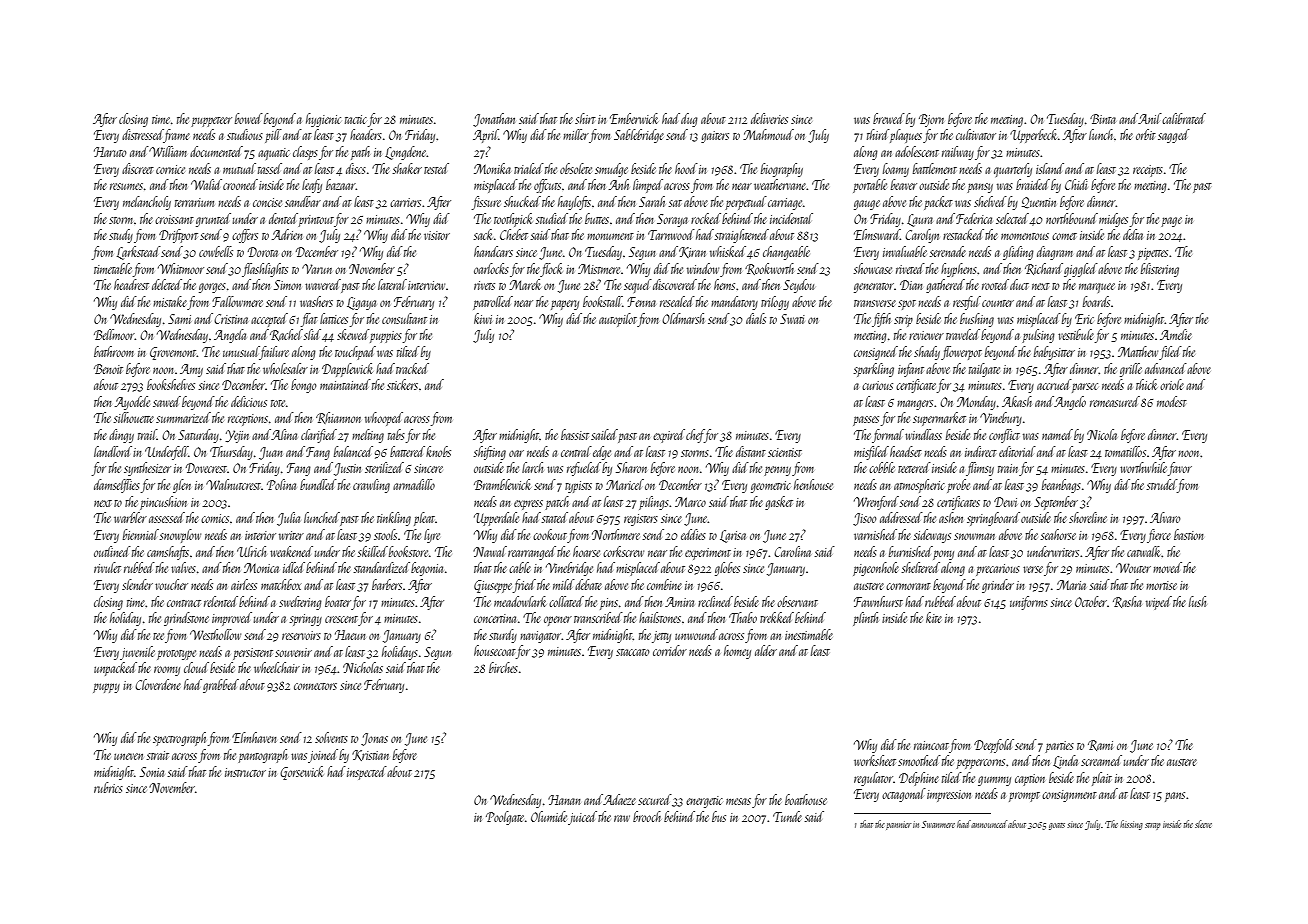  What do you see at coordinates (655, 799) in the page?
I see `secured` at bounding box center [655, 799].
